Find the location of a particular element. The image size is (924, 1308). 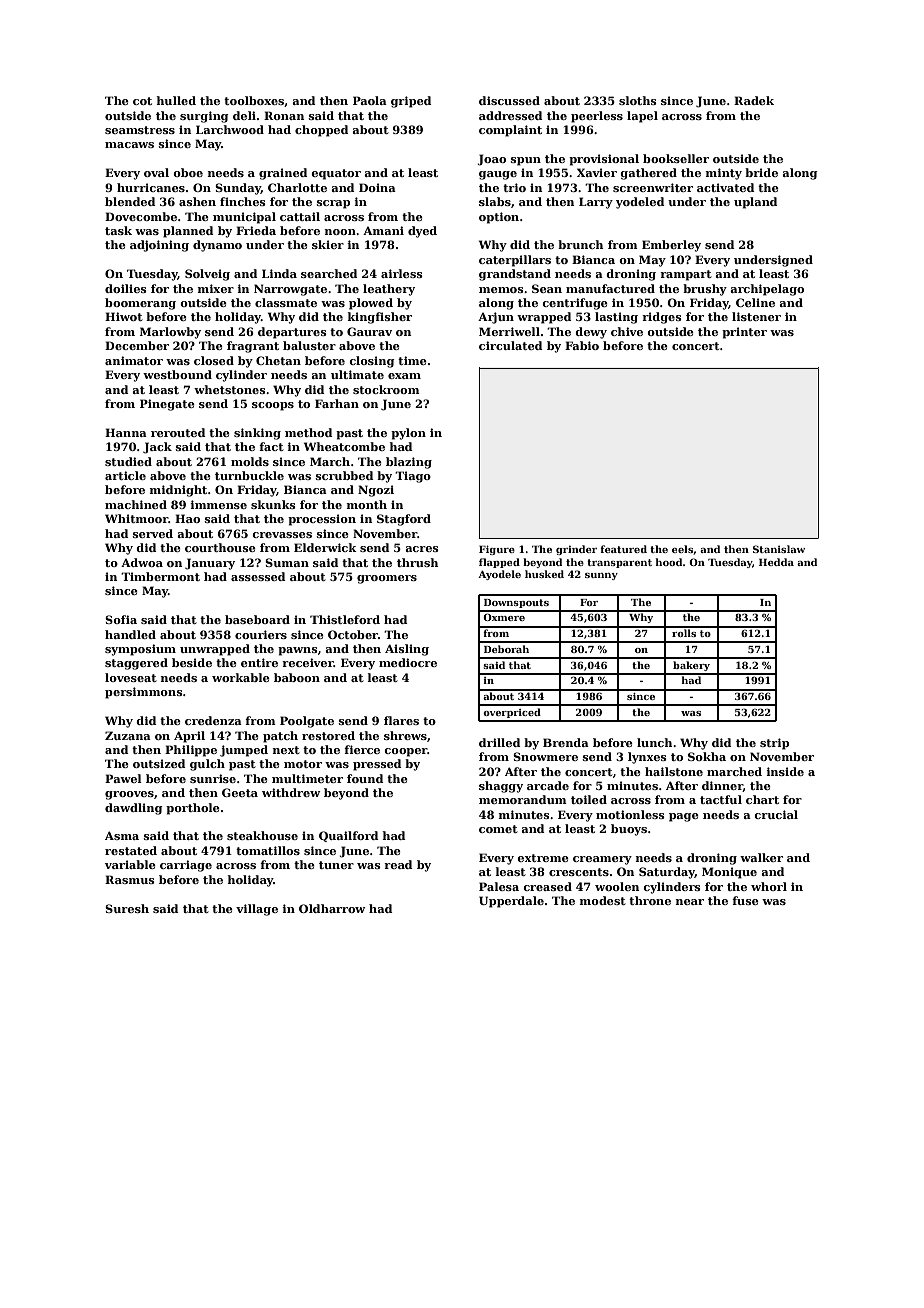

upland is located at coordinates (755, 203).
